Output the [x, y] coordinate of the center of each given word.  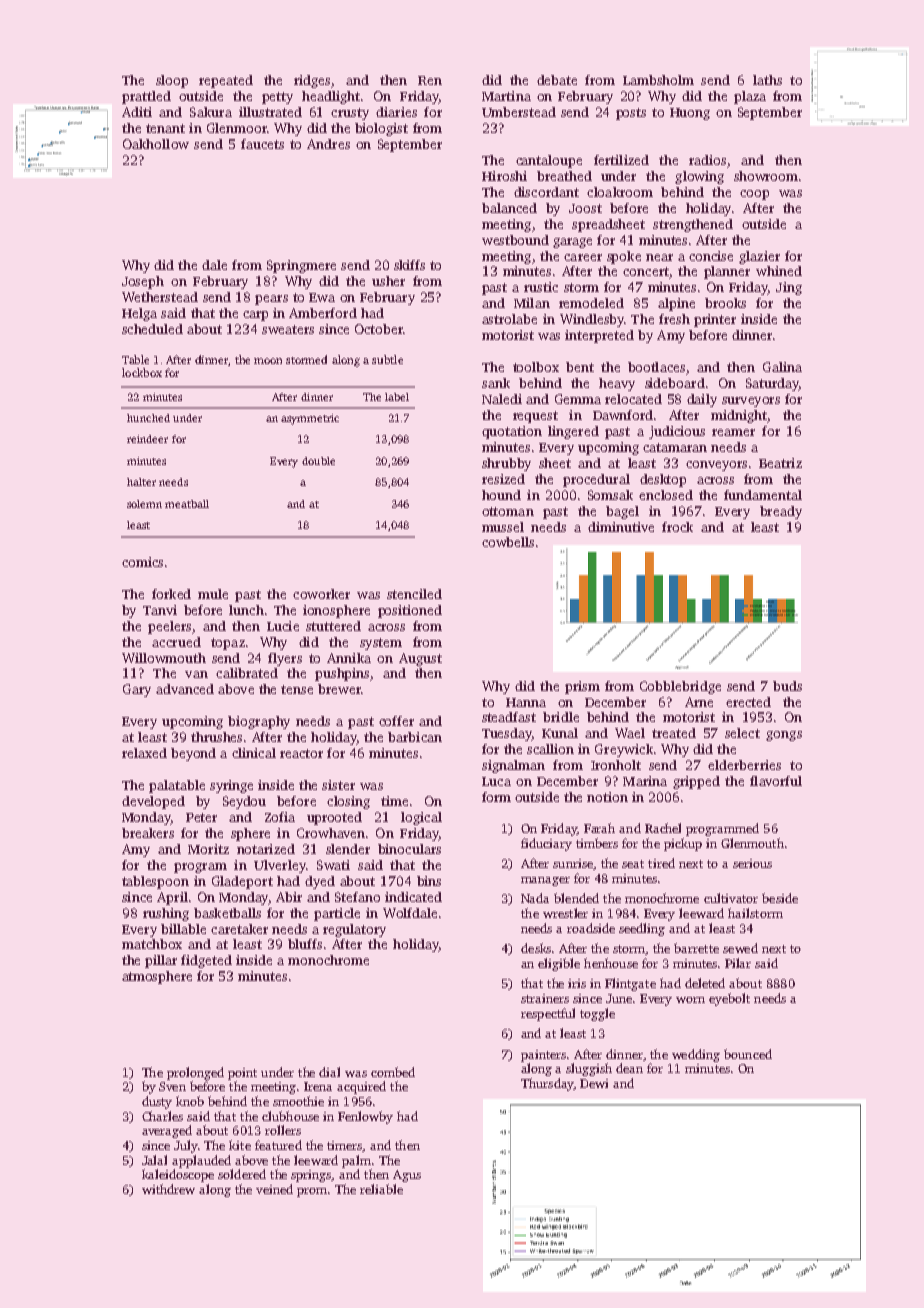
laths [767, 80]
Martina [506, 96]
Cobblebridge [680, 687]
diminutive [621, 527]
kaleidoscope [178, 1175]
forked [171, 594]
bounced [748, 1054]
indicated [413, 897]
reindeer [147, 439]
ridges [312, 81]
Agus [407, 1176]
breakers [148, 833]
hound [501, 495]
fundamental [763, 495]
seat [633, 864]
